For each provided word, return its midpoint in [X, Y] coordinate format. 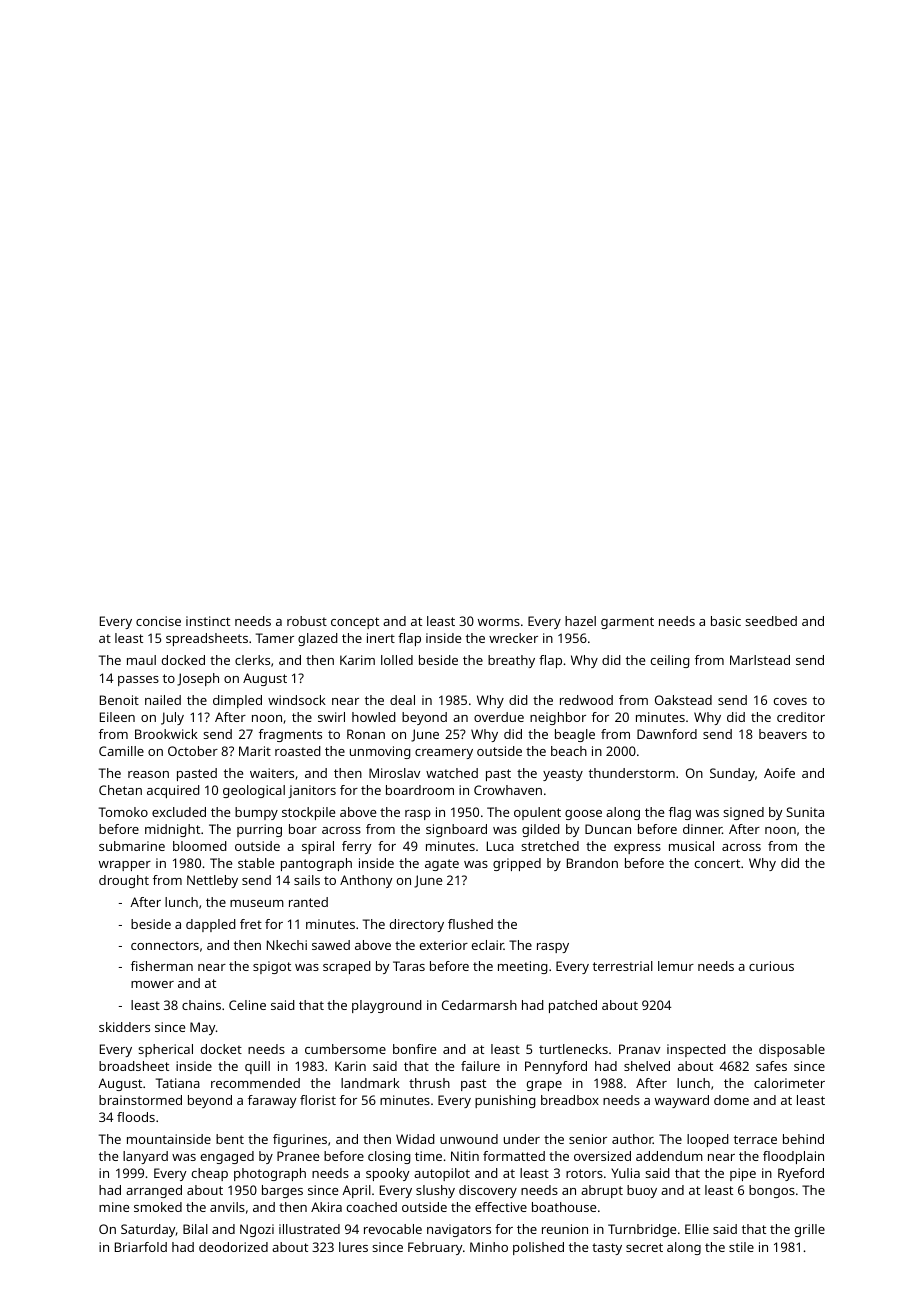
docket [221, 1049]
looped [708, 1140]
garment [627, 623]
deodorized [233, 1247]
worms [499, 622]
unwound [469, 1139]
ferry [356, 847]
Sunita [805, 812]
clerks [252, 660]
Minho [489, 1247]
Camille [121, 751]
